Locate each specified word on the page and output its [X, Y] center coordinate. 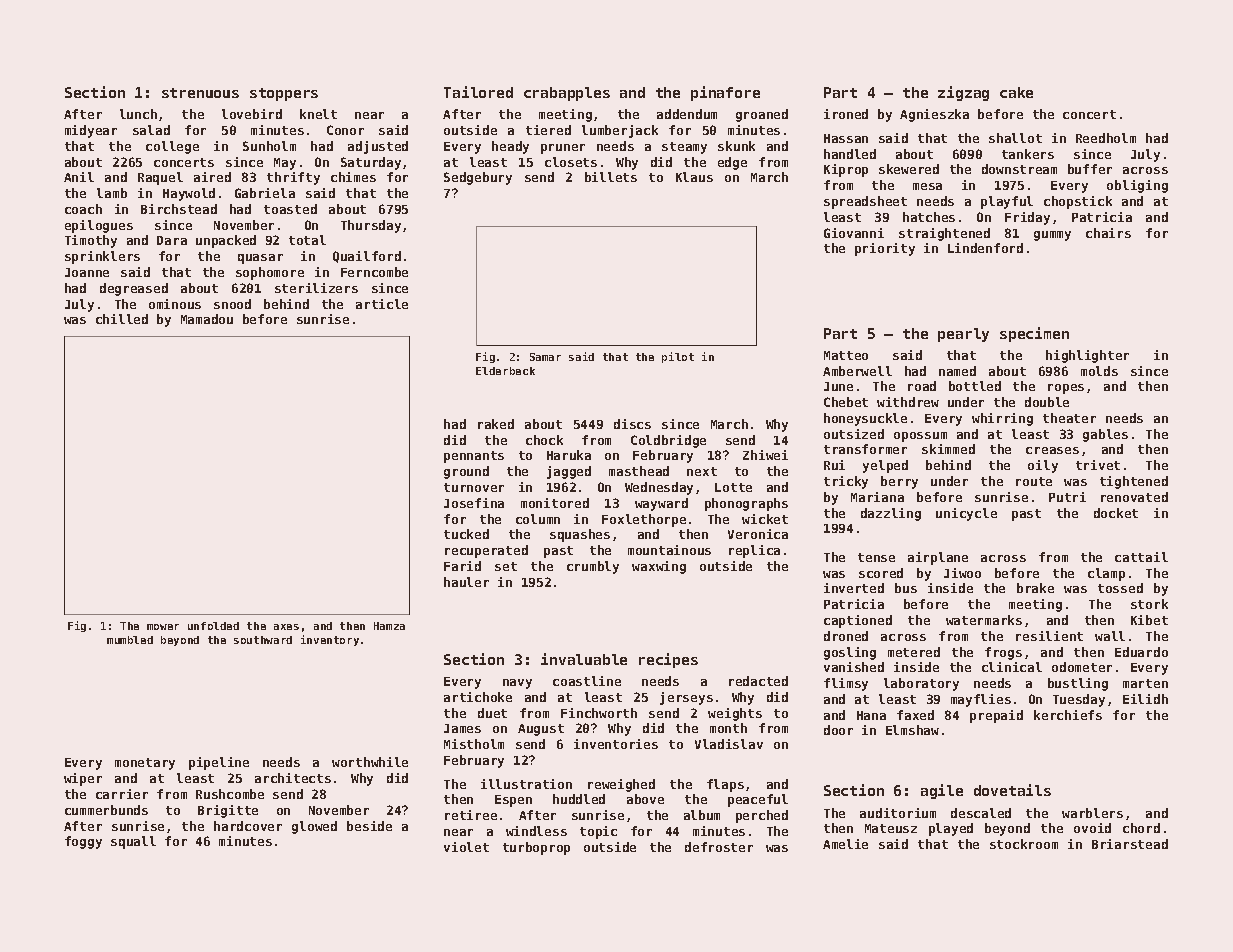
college [172, 147]
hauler [466, 582]
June [838, 386]
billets [611, 177]
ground [466, 472]
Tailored [478, 92]
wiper [83, 779]
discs [632, 424]
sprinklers [102, 257]
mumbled [130, 640]
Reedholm [1106, 138]
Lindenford [985, 248]
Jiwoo [962, 573]
